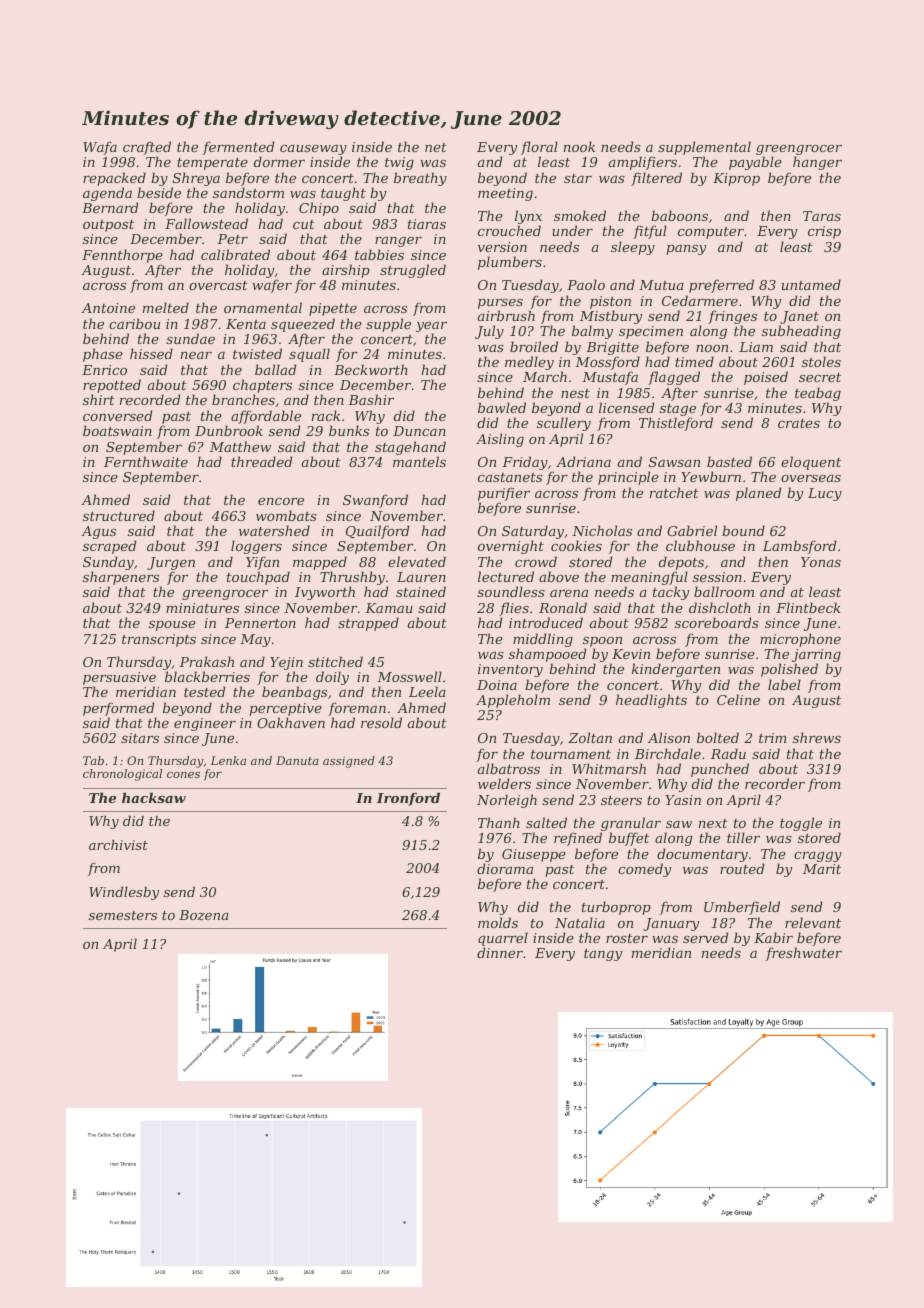 This screenshot has height=1308, width=924. Describe the element at coordinates (603, 955) in the screenshot. I see `tangy` at that location.
